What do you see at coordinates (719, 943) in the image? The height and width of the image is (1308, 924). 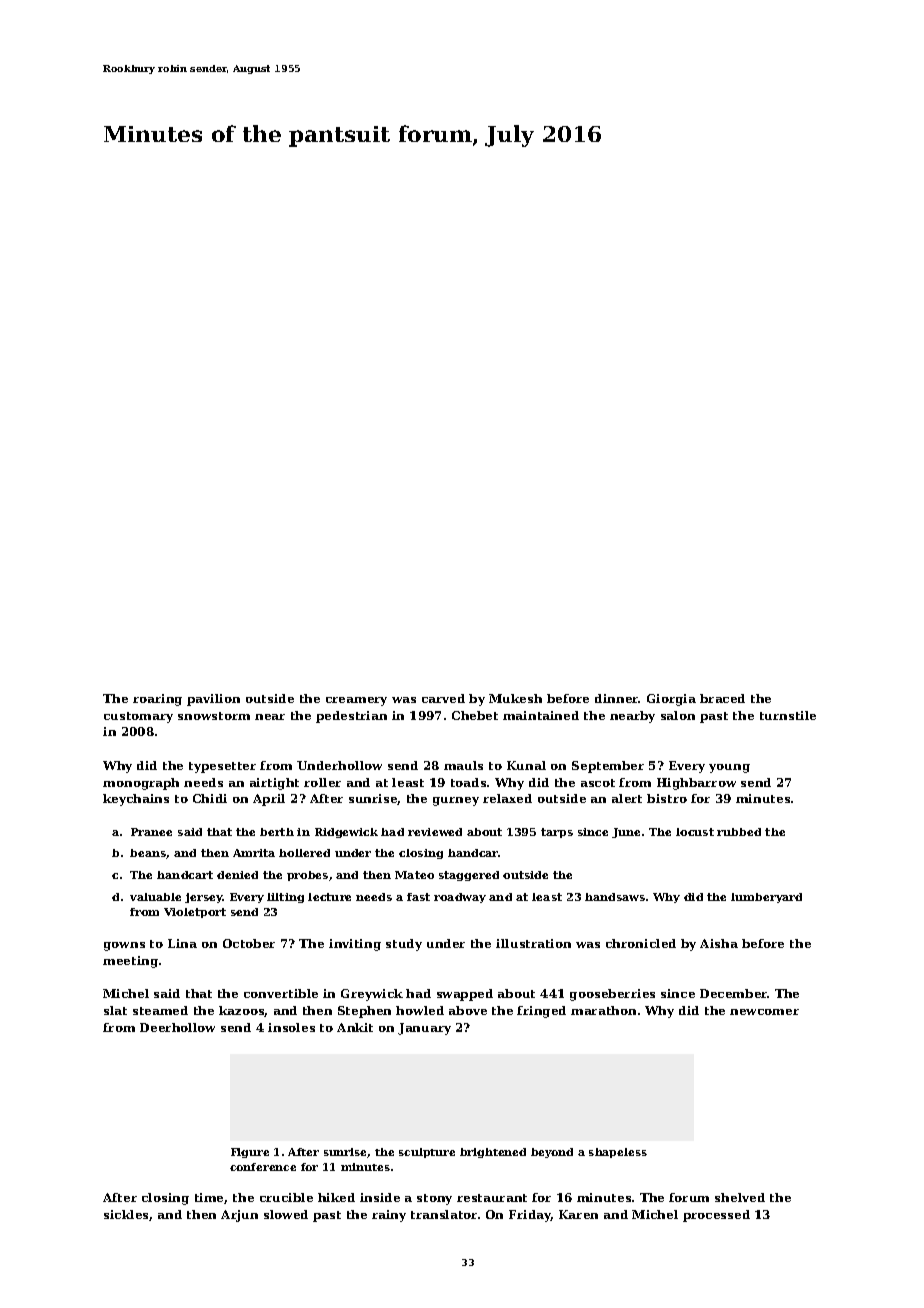 I see `Aisha` at bounding box center [719, 943].
